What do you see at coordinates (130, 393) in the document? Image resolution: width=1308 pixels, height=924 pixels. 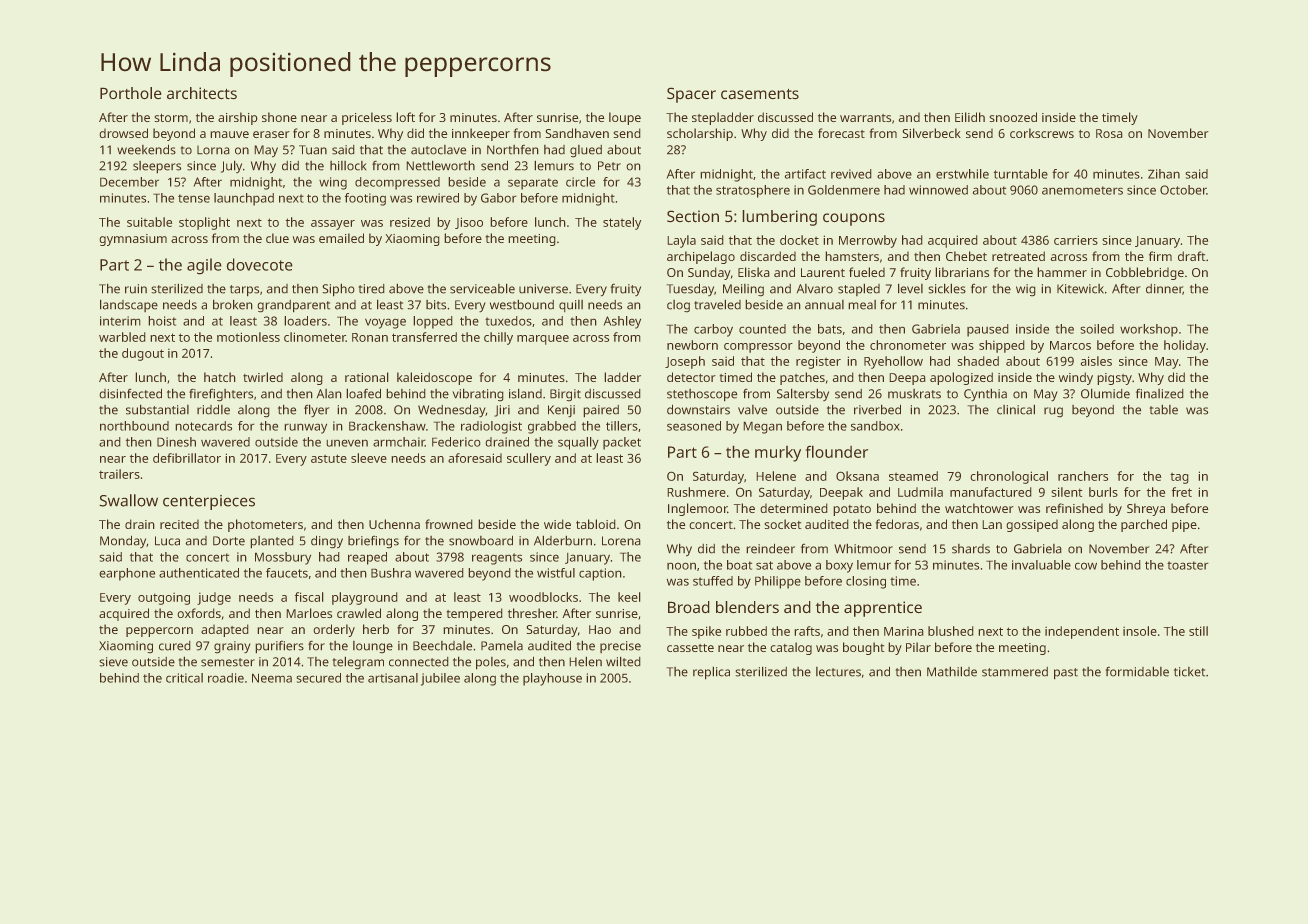 I see `disinfected` at bounding box center [130, 393].
